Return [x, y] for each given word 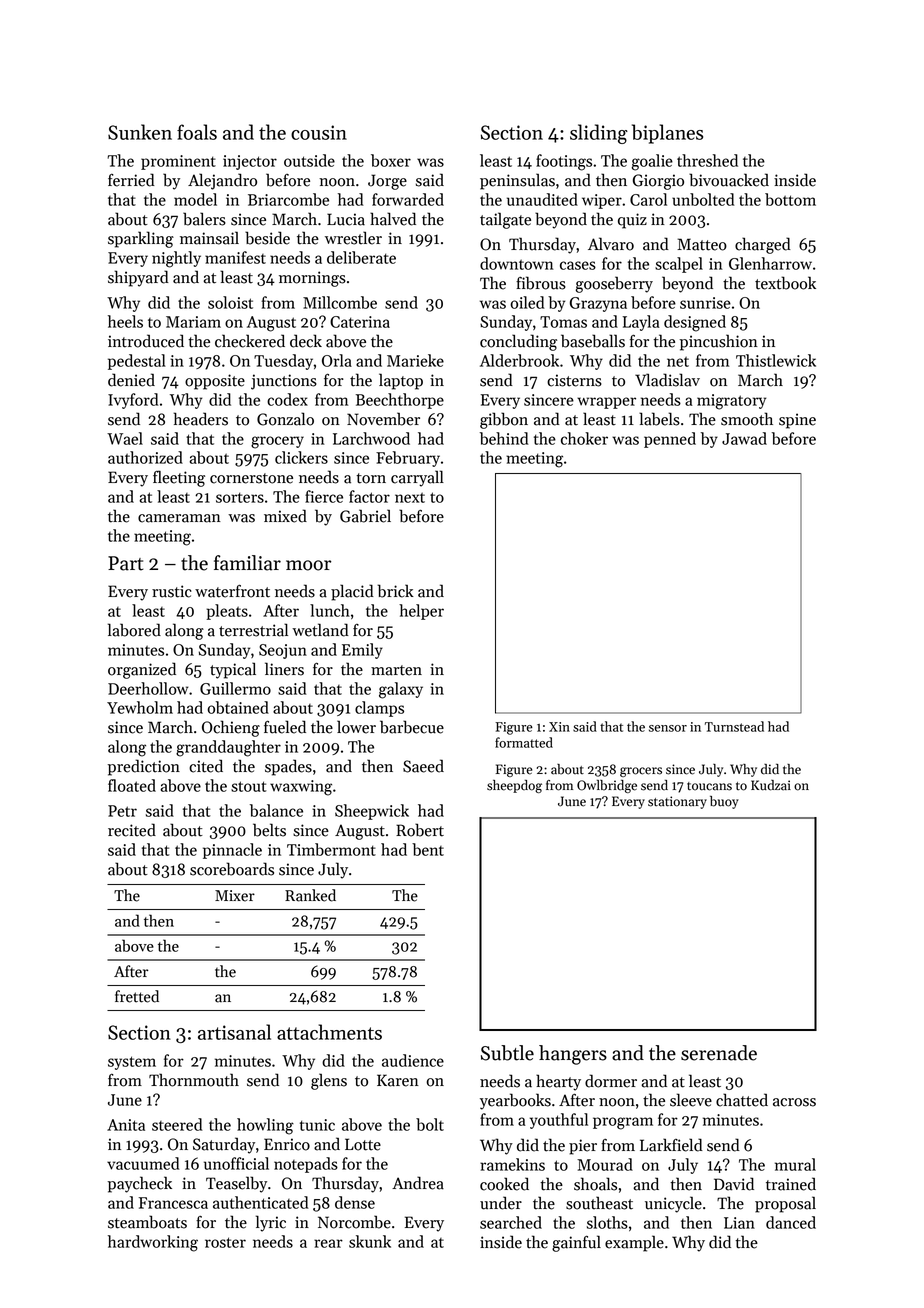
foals [197, 132]
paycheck [140, 1184]
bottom [790, 199]
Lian [739, 1223]
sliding [599, 134]
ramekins [512, 1164]
